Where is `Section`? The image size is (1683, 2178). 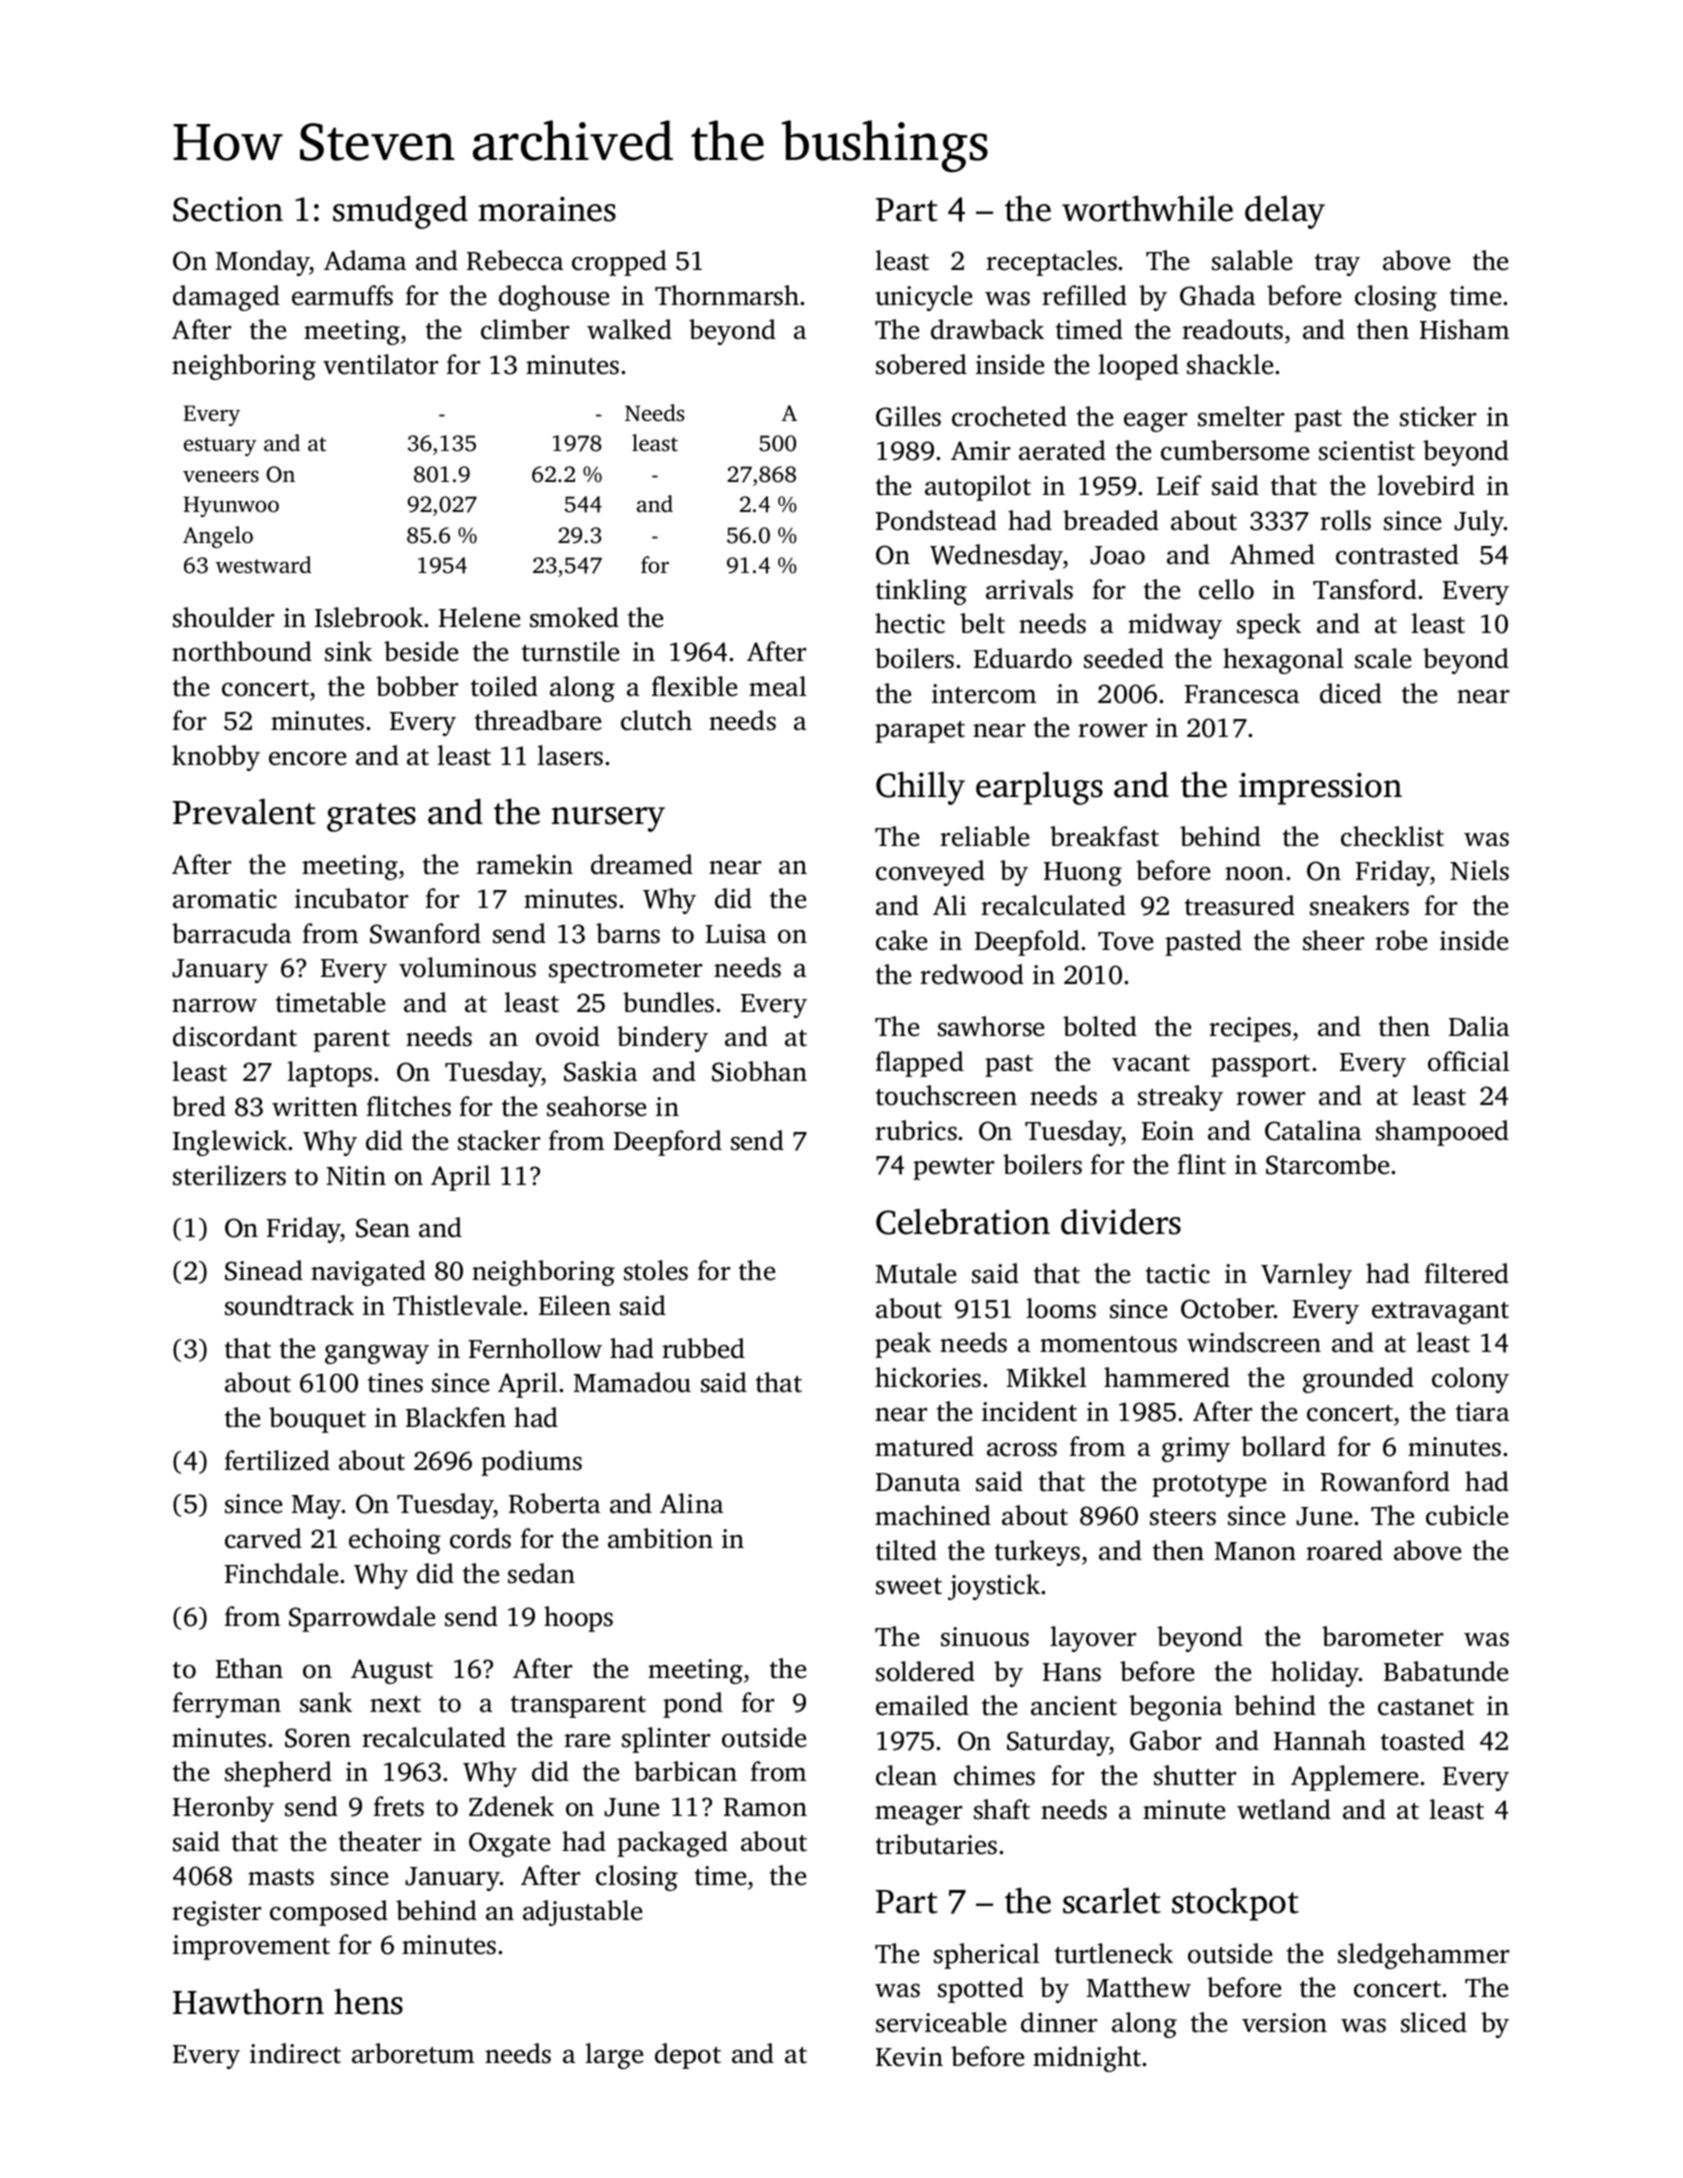 Section is located at coordinates (228, 209).
